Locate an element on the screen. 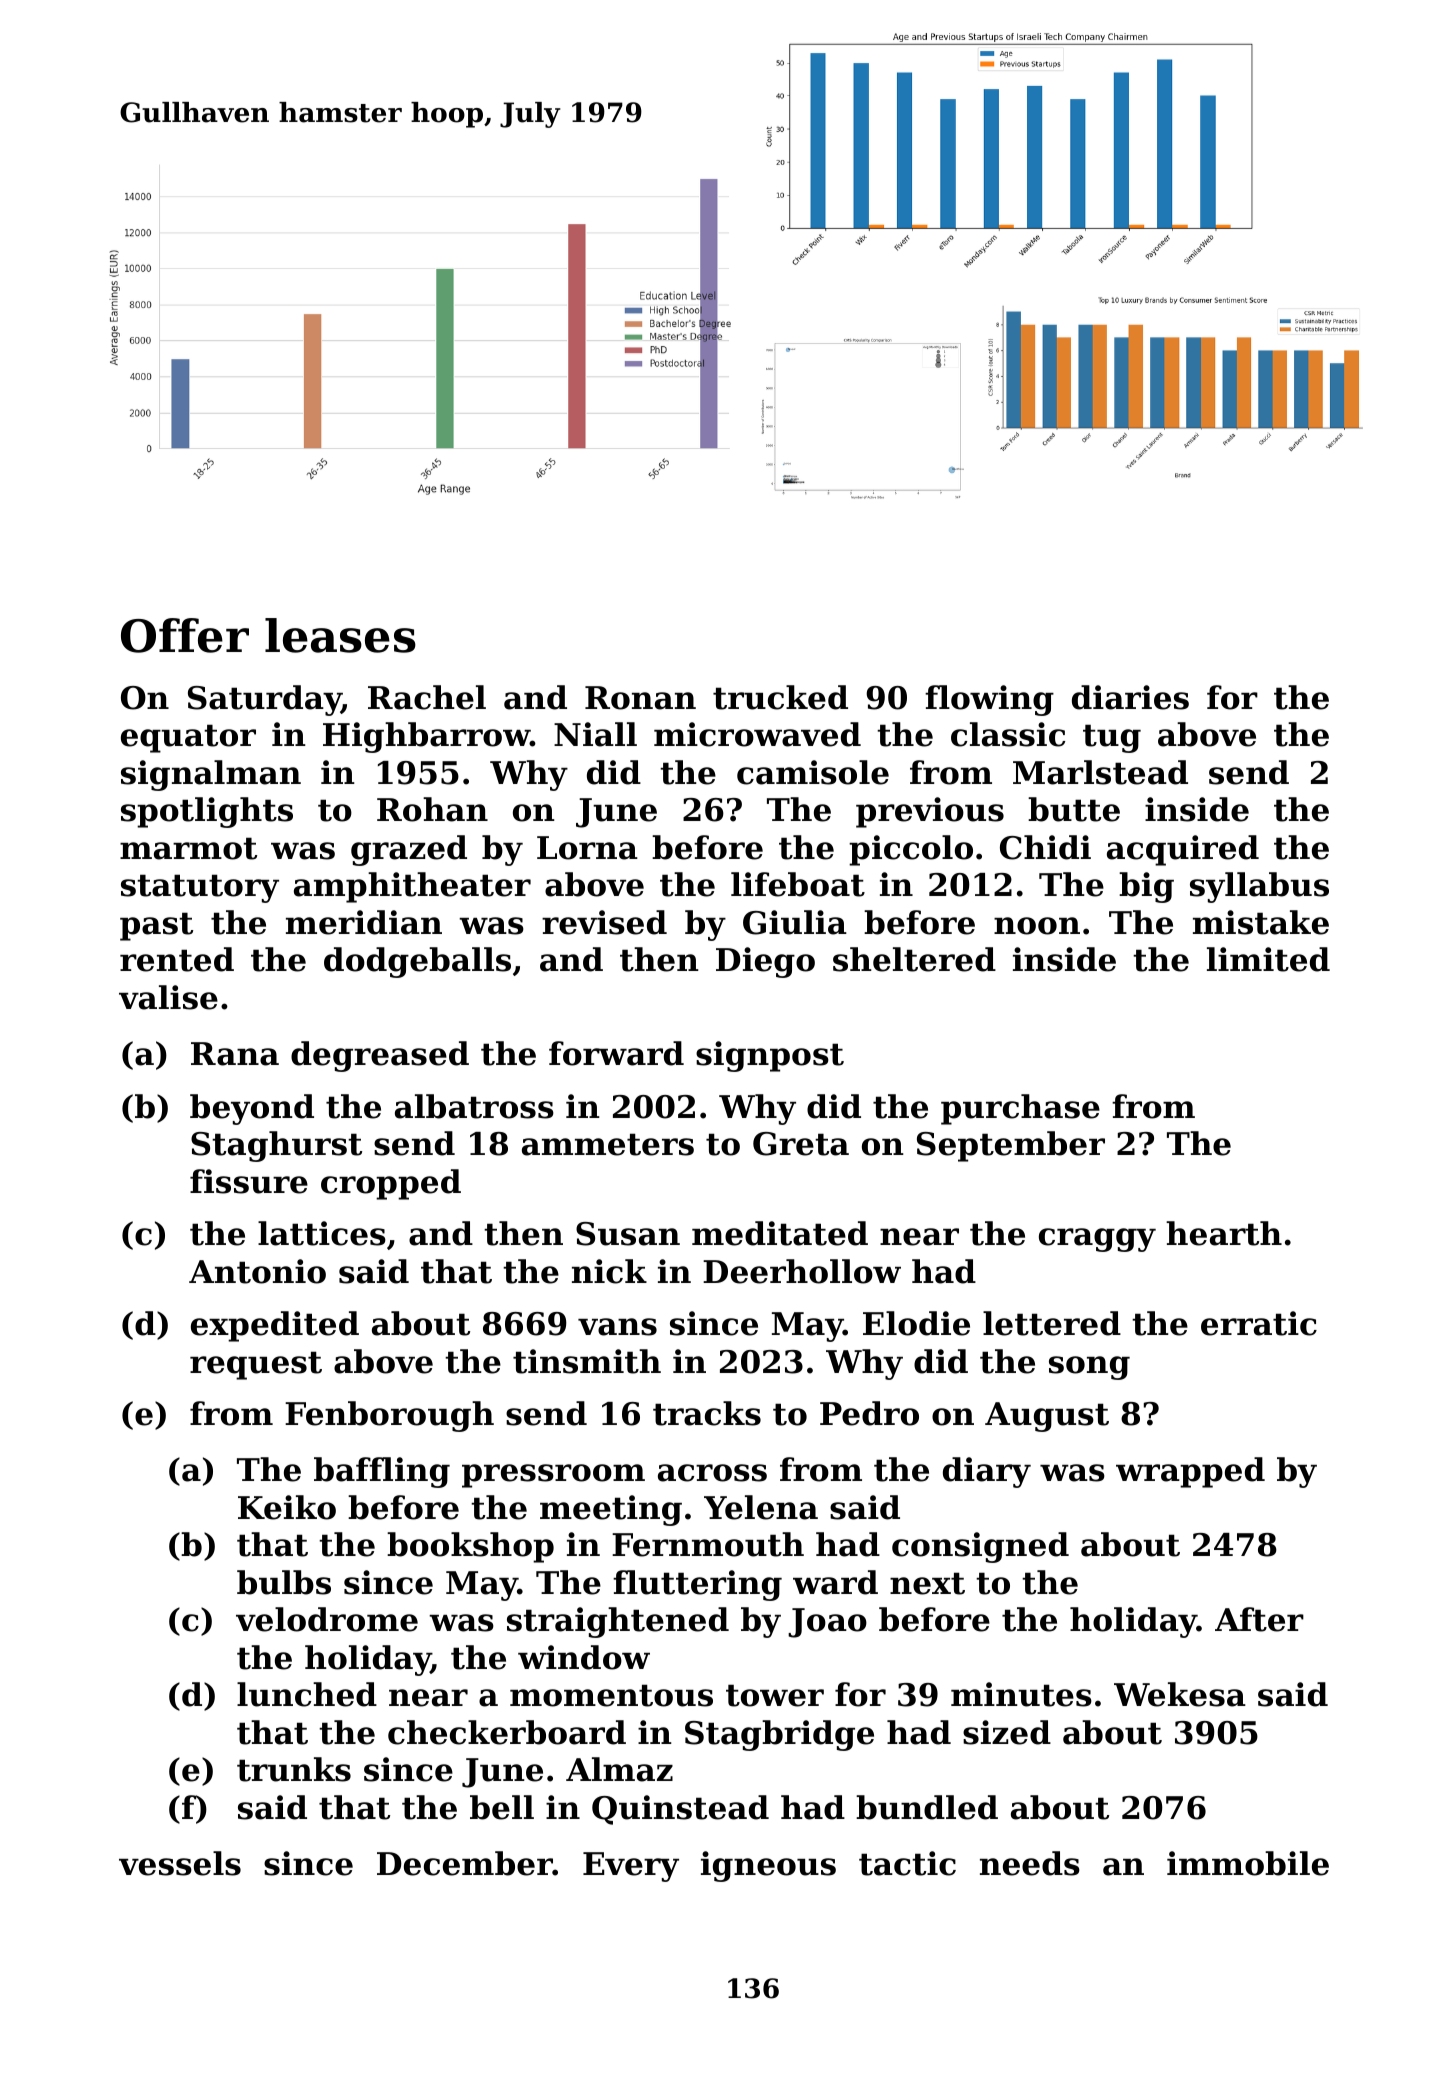  pressroom is located at coordinates (553, 1476).
